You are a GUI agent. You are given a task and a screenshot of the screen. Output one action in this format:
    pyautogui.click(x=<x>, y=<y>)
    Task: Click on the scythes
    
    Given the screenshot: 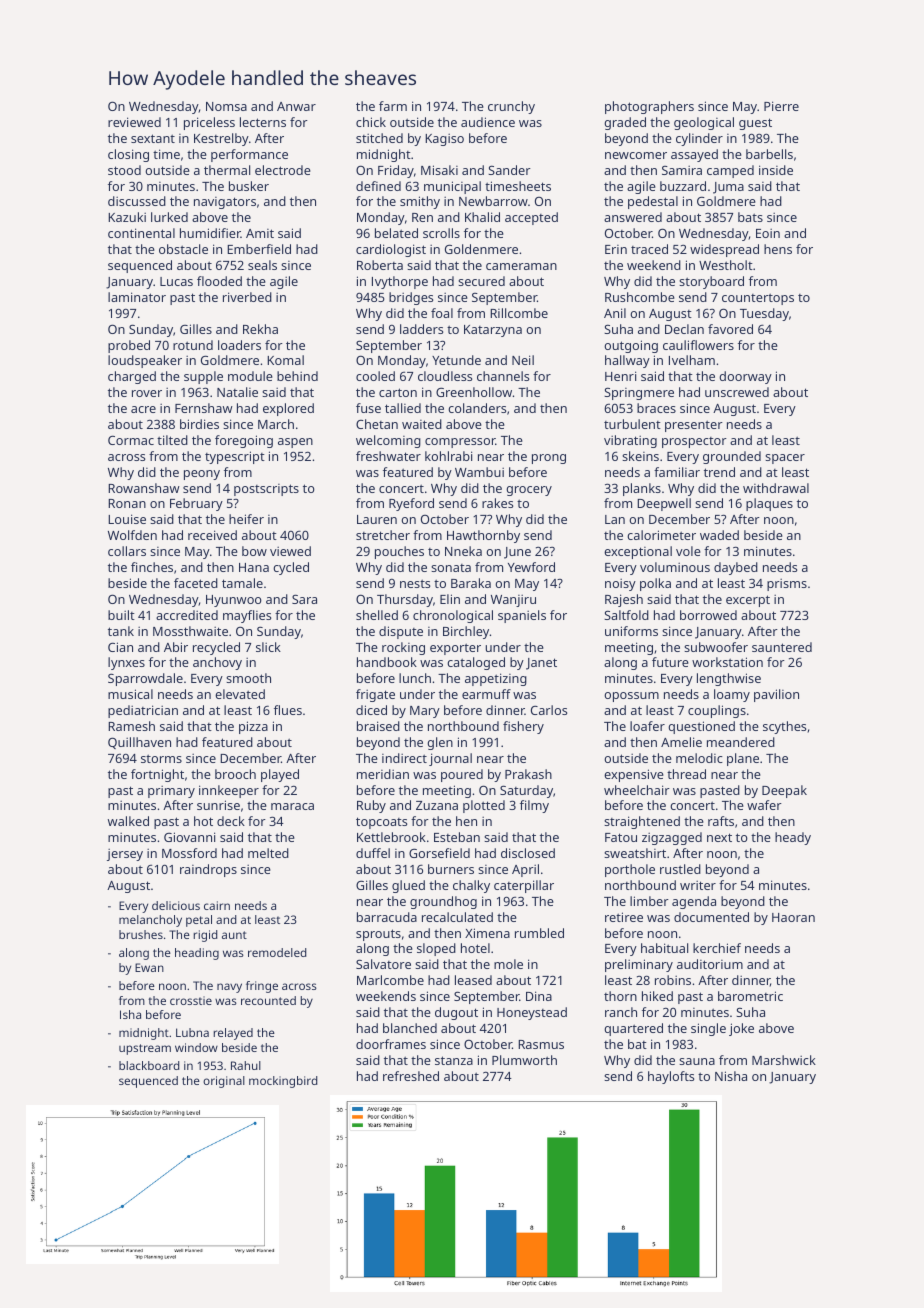 What is the action you would take?
    pyautogui.click(x=784, y=727)
